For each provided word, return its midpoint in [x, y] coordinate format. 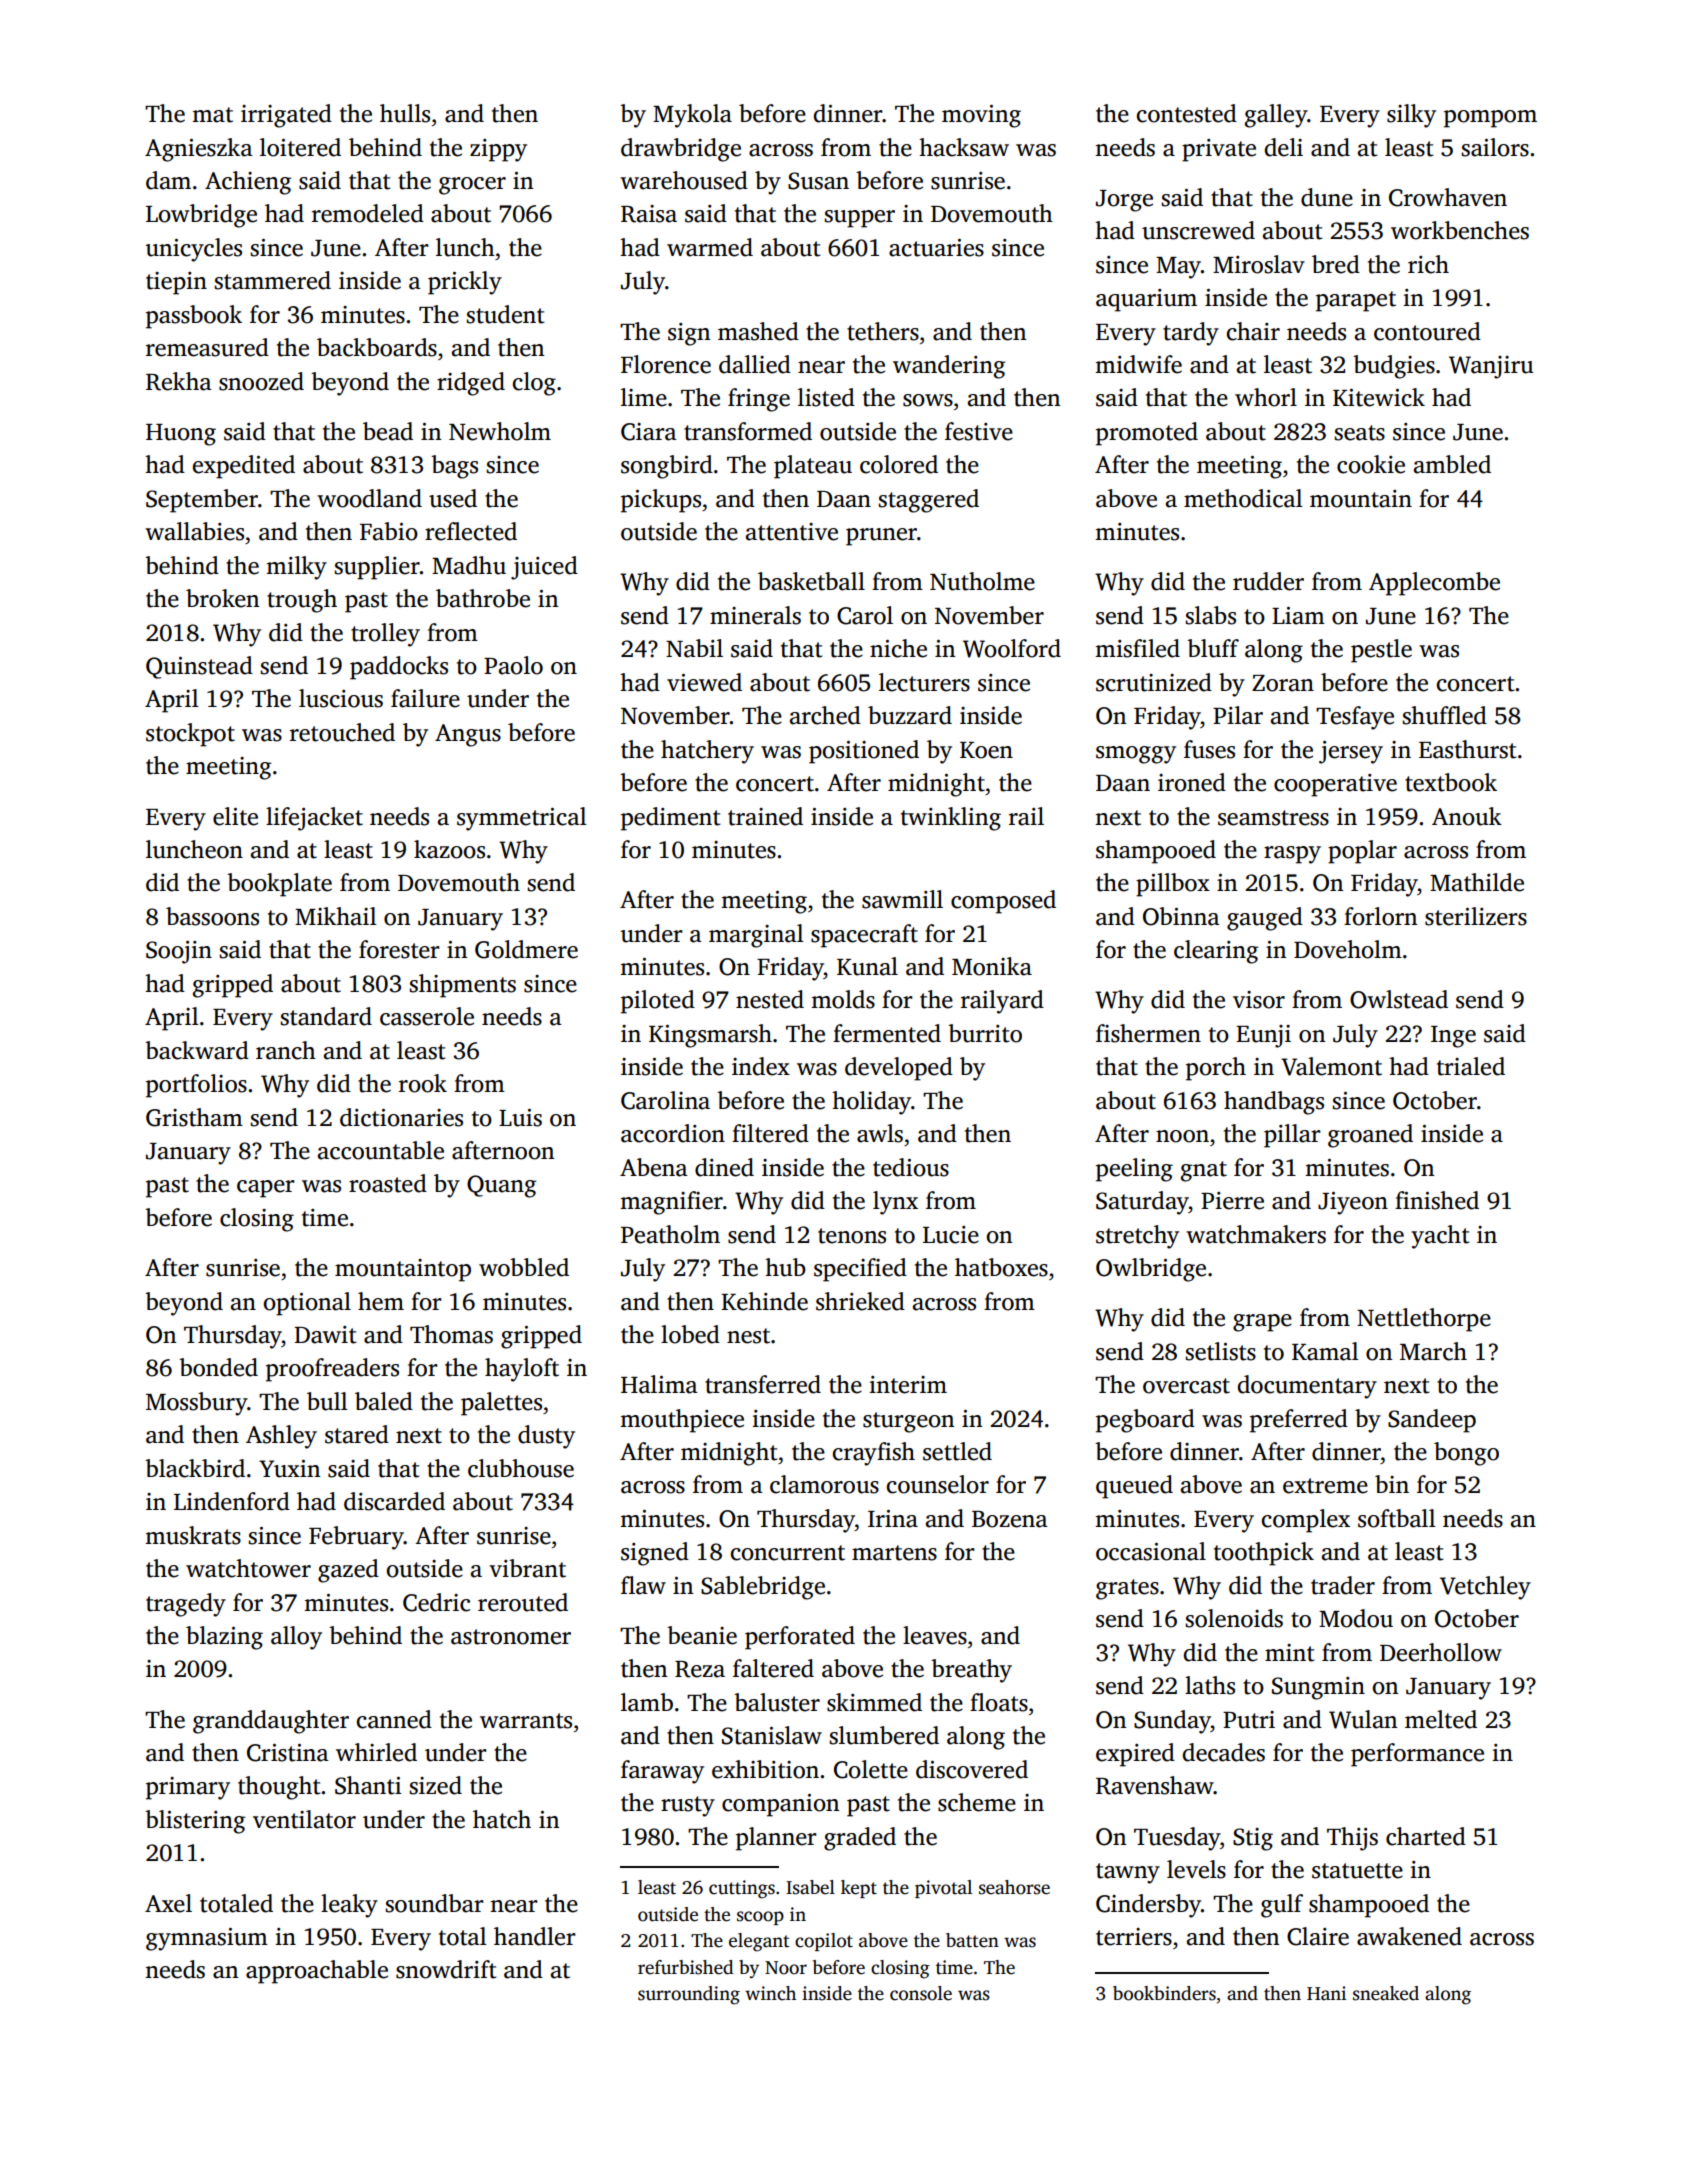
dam [168, 180]
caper [266, 1189]
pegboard [1145, 1421]
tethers [883, 331]
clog [534, 384]
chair [1253, 331]
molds [843, 999]
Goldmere [526, 949]
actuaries [936, 248]
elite [235, 816]
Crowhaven [1448, 197]
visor [1259, 1000]
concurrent [788, 1553]
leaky [349, 1906]
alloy [296, 1638]
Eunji [1263, 1036]
